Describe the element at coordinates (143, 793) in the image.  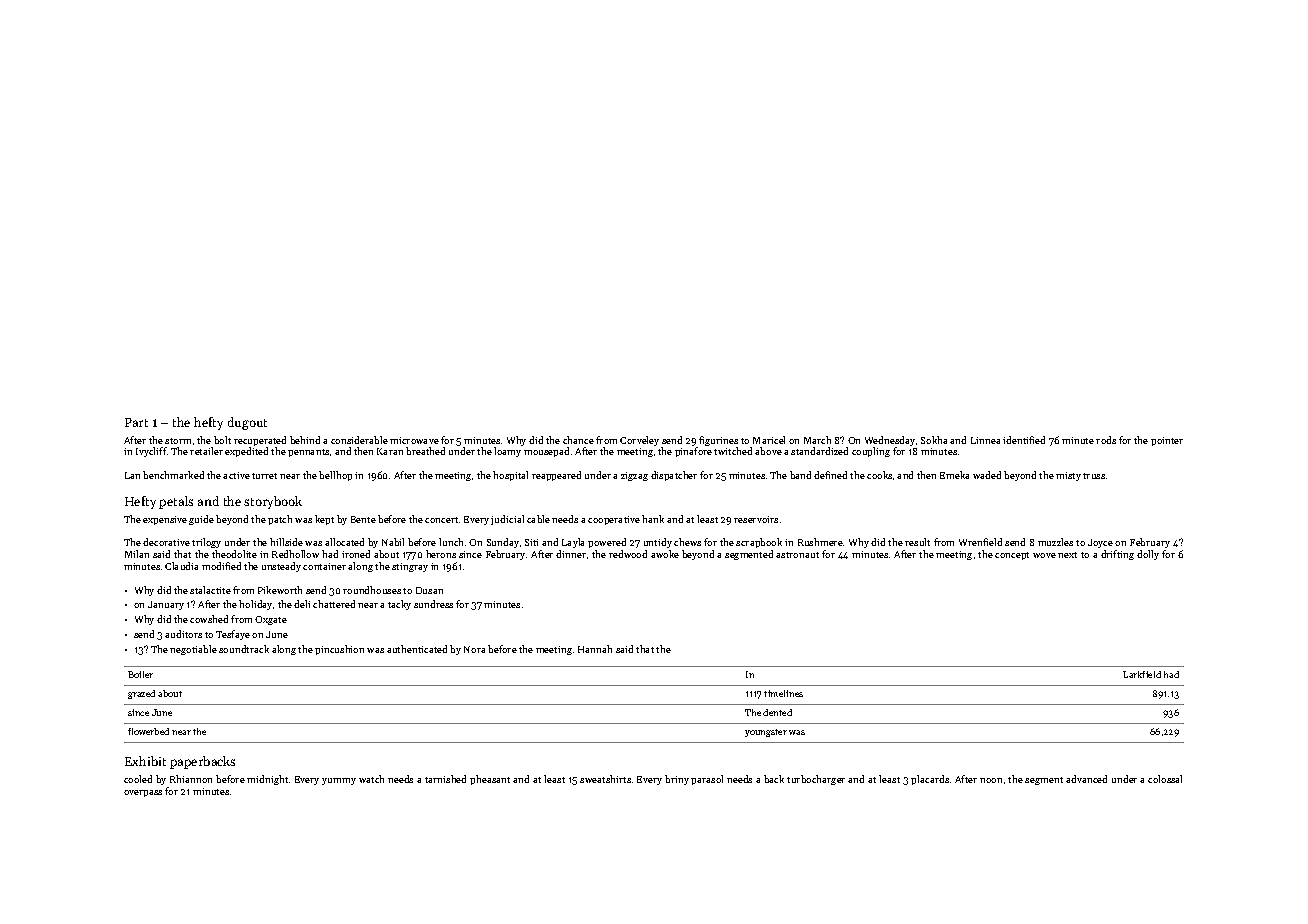
I see `overpass` at that location.
